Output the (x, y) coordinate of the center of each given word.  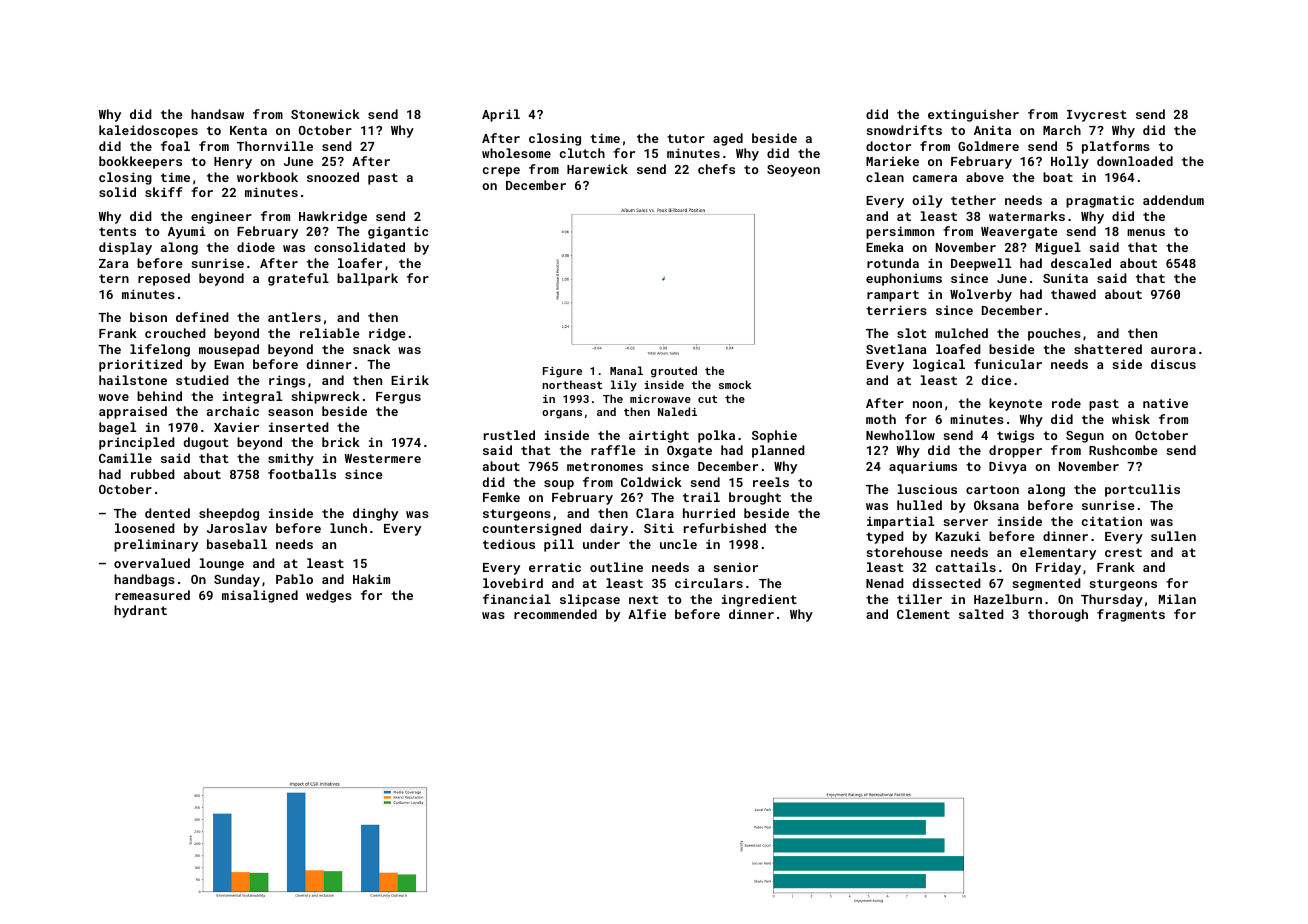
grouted (674, 372)
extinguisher (973, 115)
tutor (686, 138)
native (1165, 403)
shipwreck (325, 397)
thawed (1073, 294)
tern (114, 278)
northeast (572, 384)
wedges (329, 596)
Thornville (275, 146)
